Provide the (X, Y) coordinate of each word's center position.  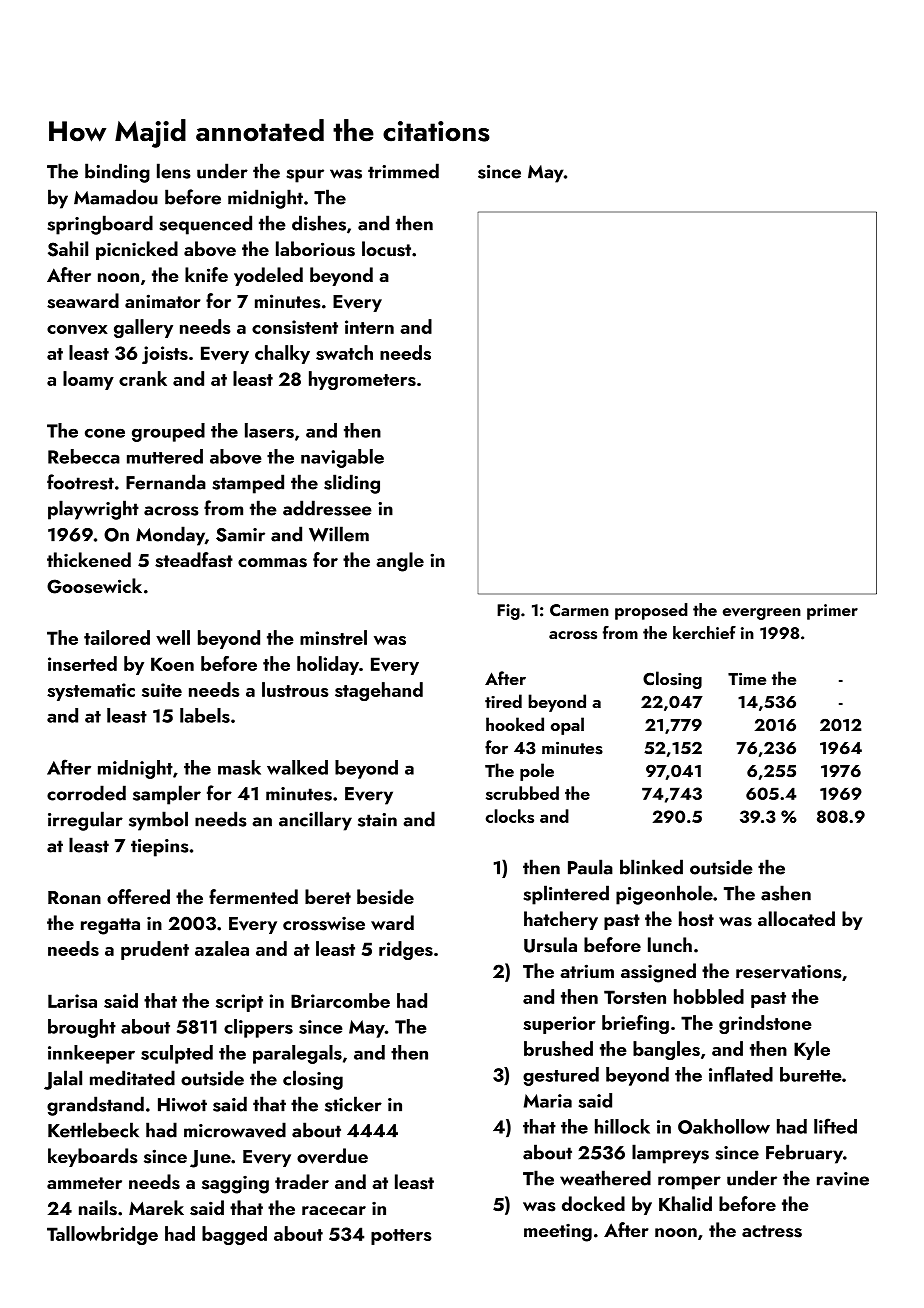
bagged (234, 1235)
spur (305, 176)
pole (537, 772)
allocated (796, 918)
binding (117, 173)
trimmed (403, 171)
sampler (167, 795)
